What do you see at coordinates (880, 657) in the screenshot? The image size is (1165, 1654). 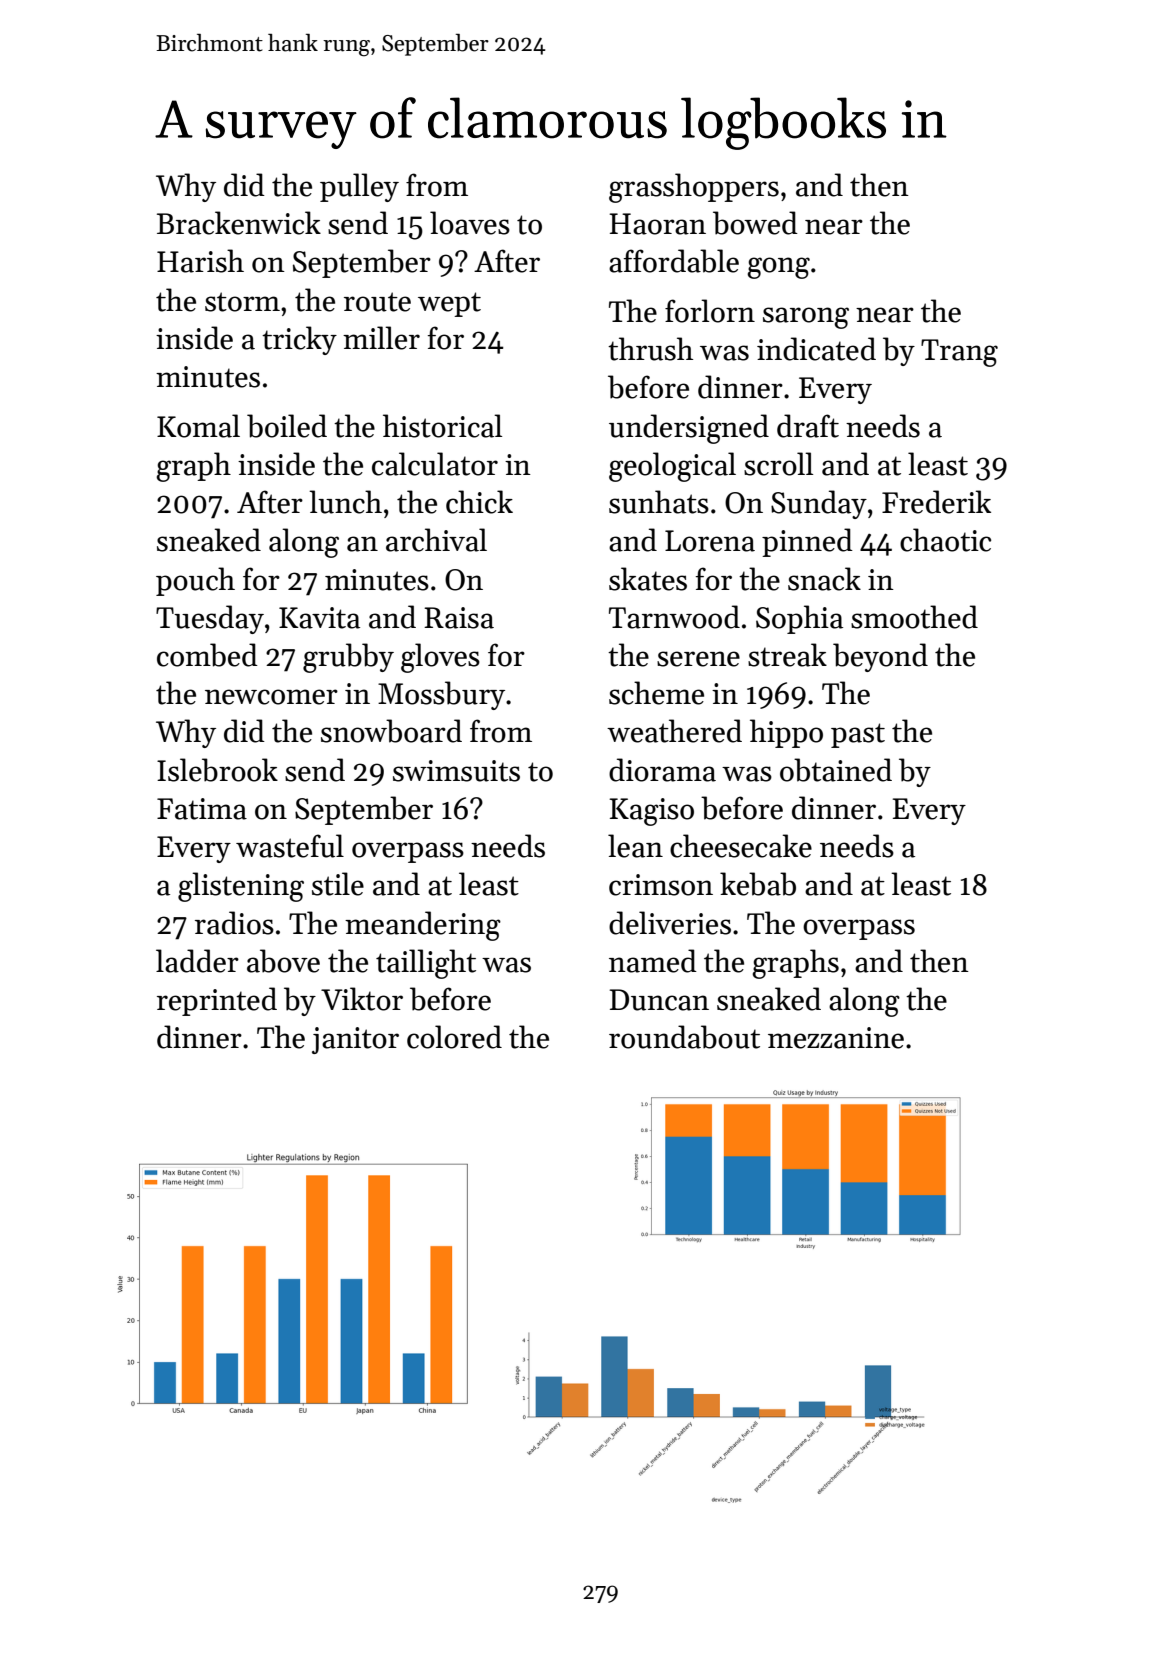 I see `beyond` at bounding box center [880, 657].
